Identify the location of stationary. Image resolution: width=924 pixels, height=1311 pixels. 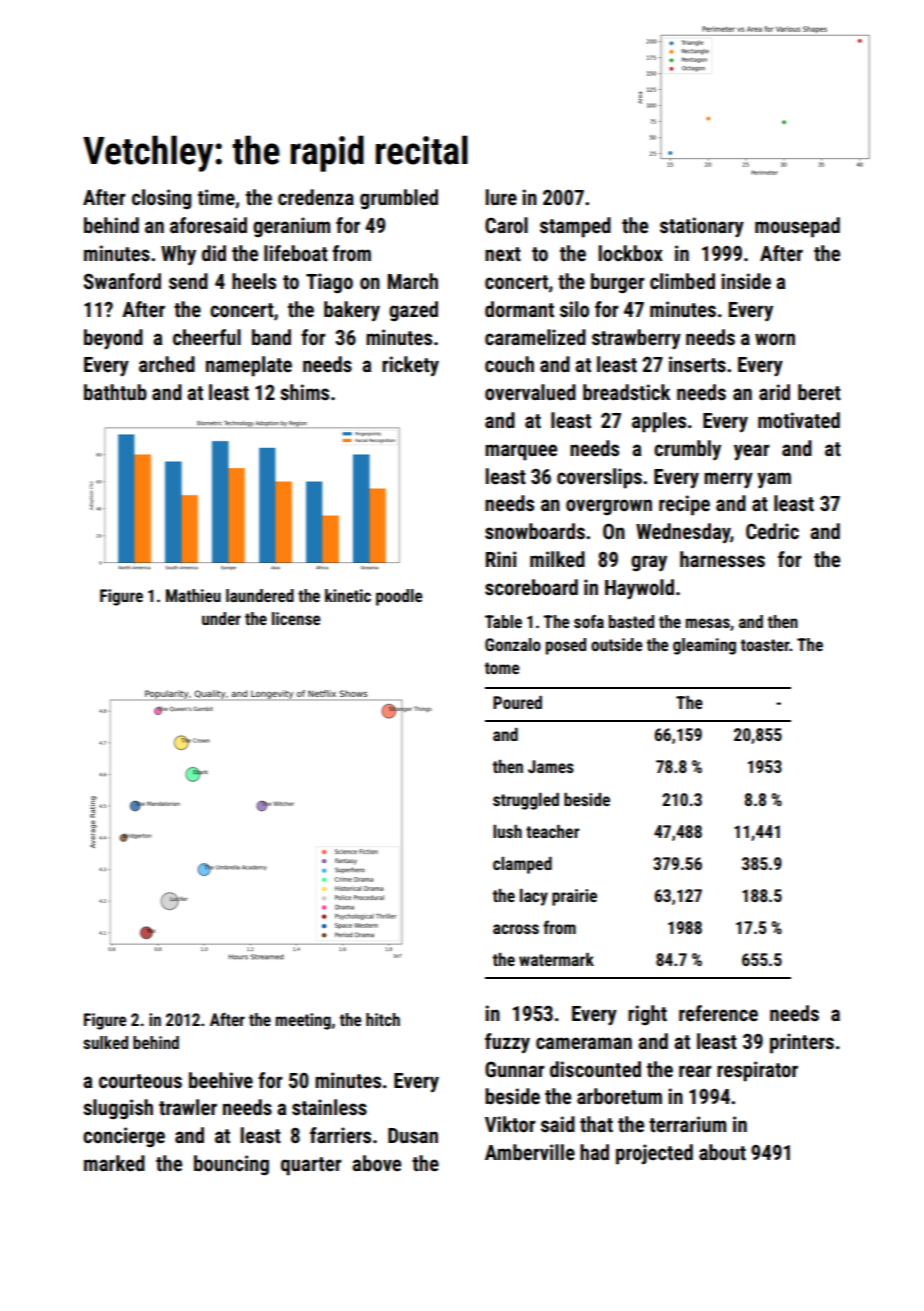
(702, 227).
